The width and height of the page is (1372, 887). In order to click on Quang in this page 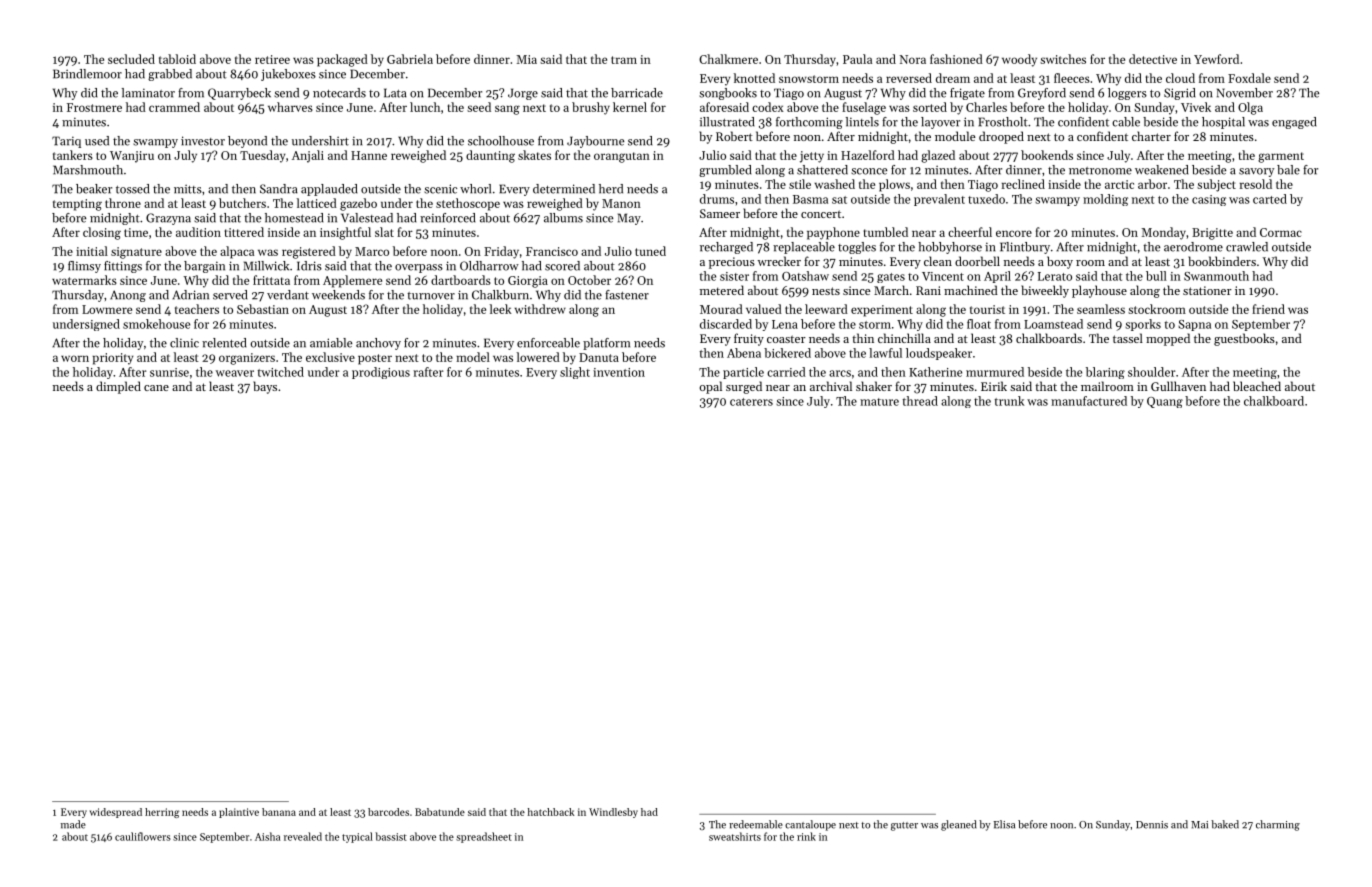, I will do `click(1165, 402)`.
